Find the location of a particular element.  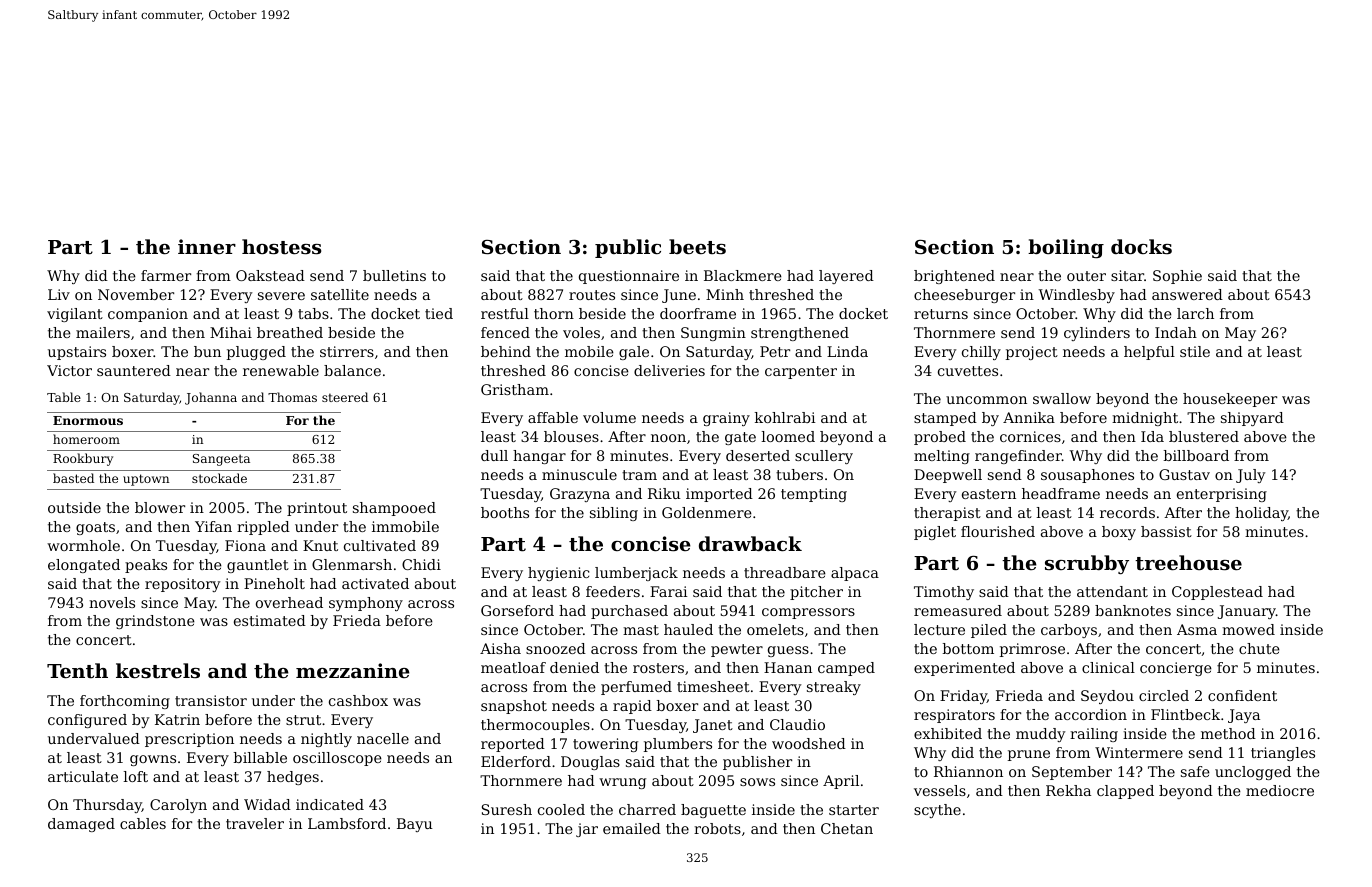

Blackmere is located at coordinates (743, 275).
